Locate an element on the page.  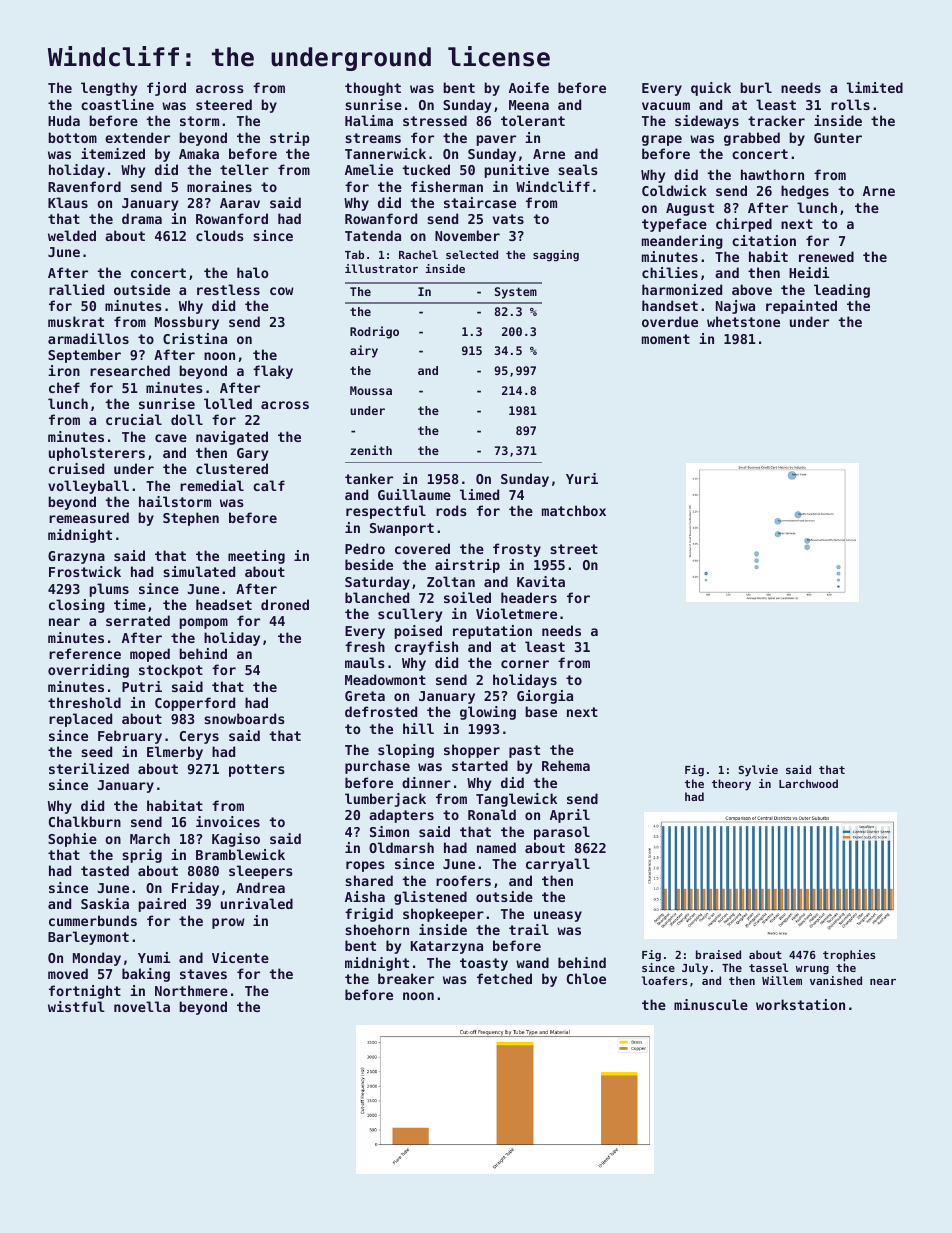
stressed is located at coordinates (435, 120).
